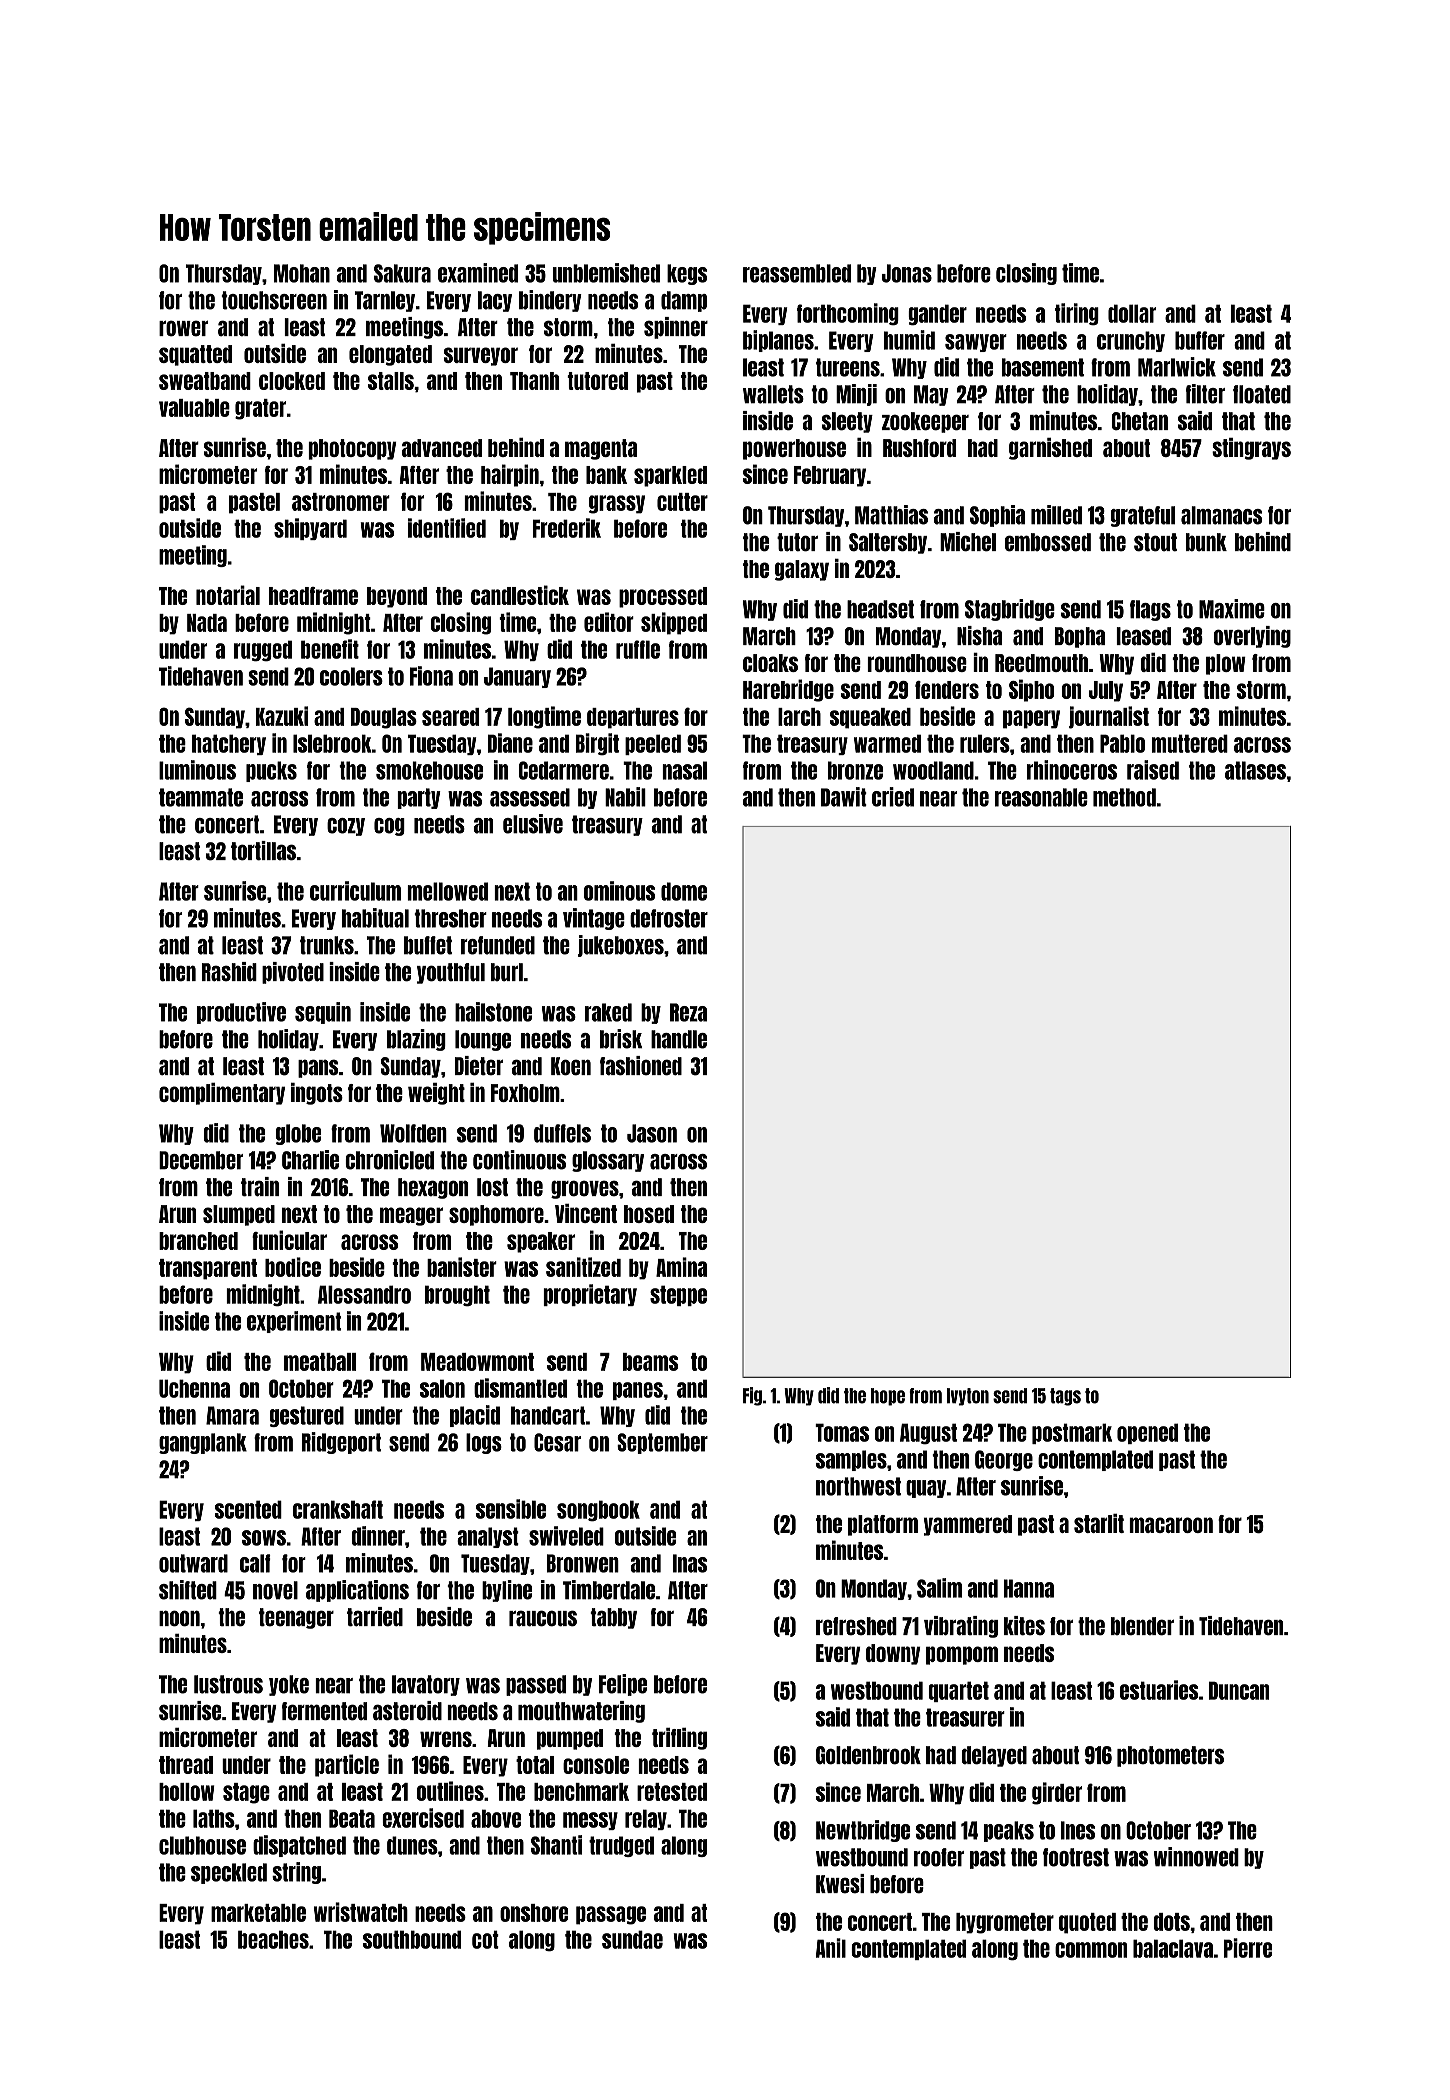 Image resolution: width=1450 pixels, height=2100 pixels. What do you see at coordinates (623, 1685) in the page?
I see `Felipe` at bounding box center [623, 1685].
